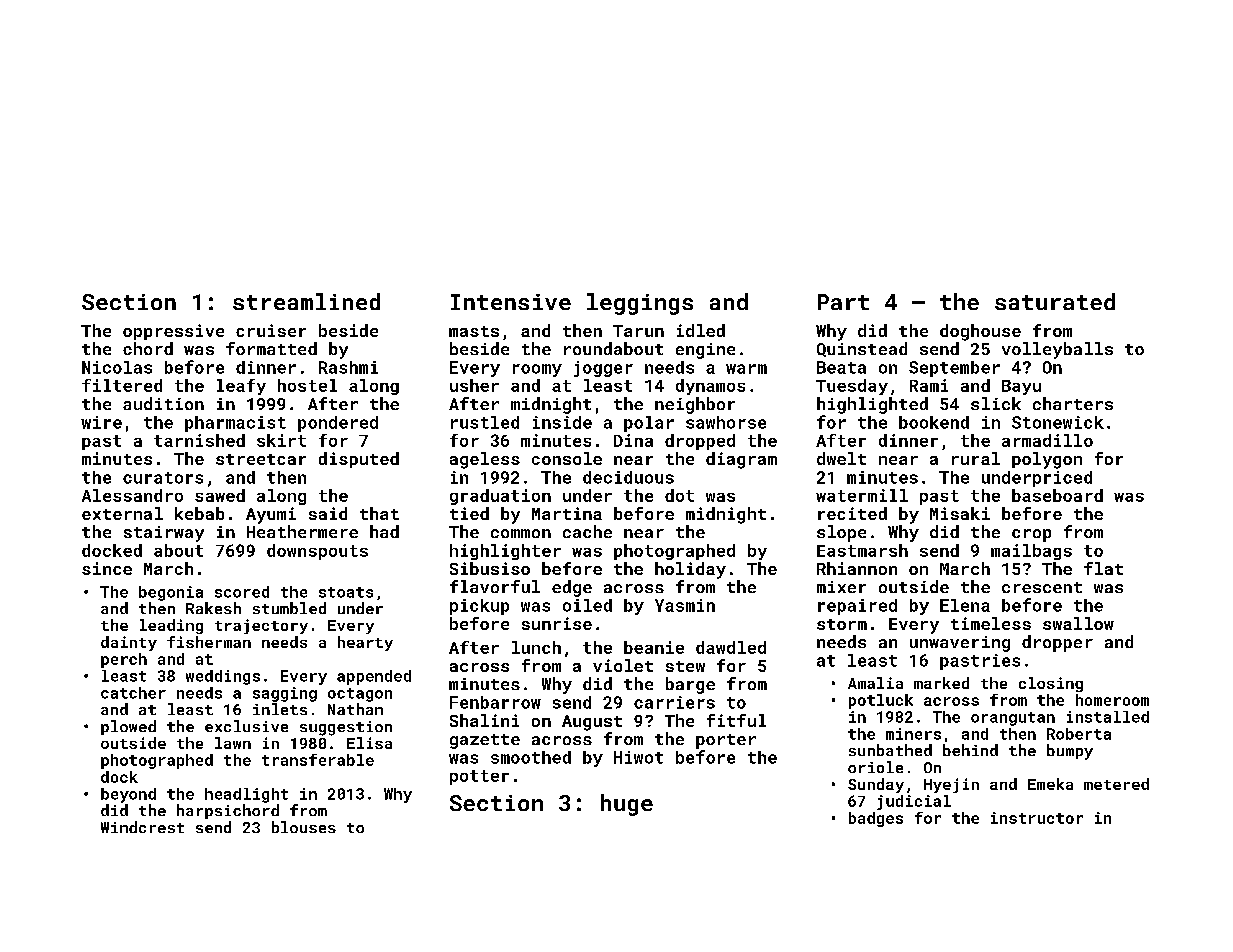  Describe the element at coordinates (690, 570) in the screenshot. I see `holiday` at that location.
